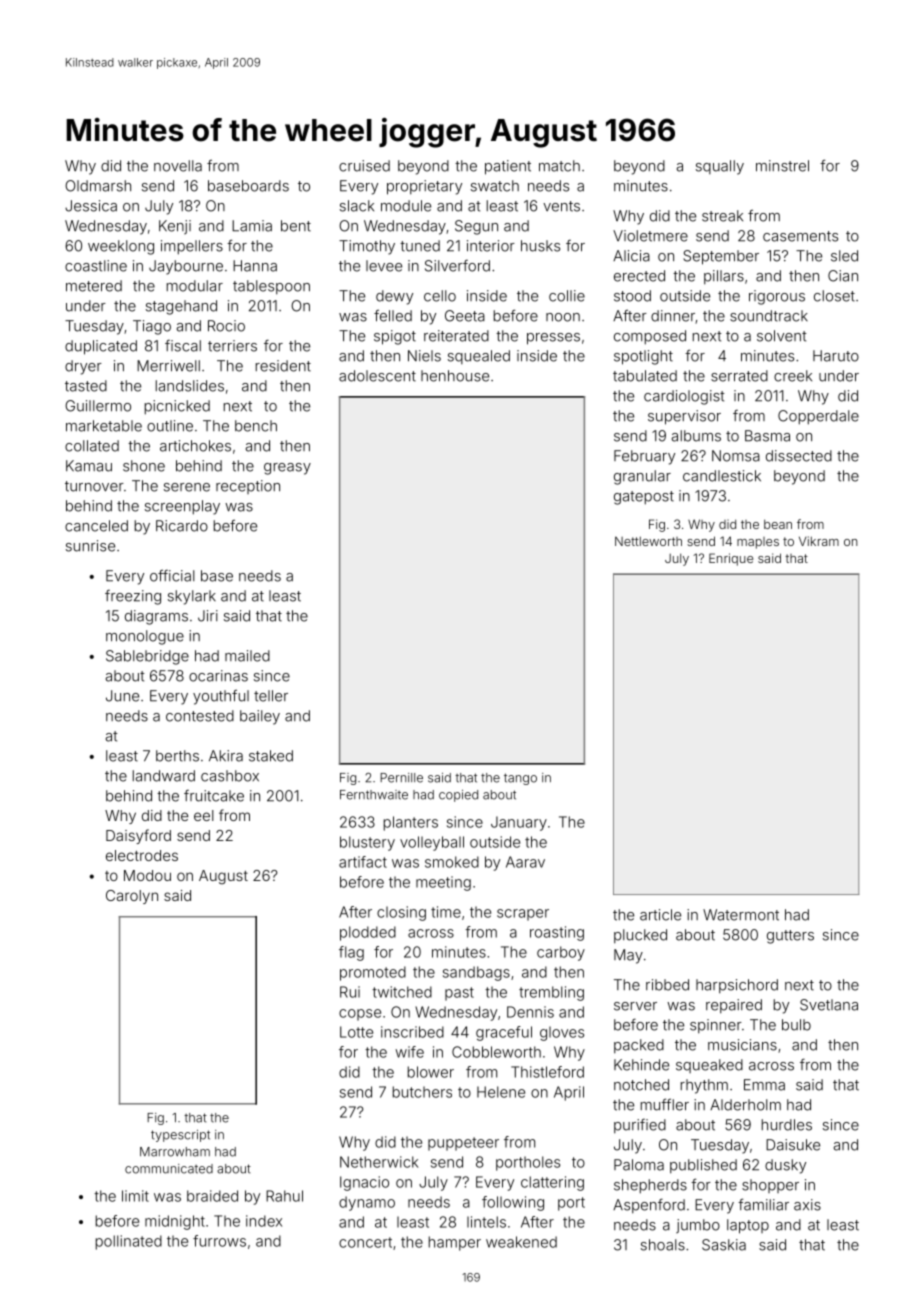 The image size is (924, 1308). Describe the element at coordinates (377, 376) in the screenshot. I see `adolescent` at that location.
